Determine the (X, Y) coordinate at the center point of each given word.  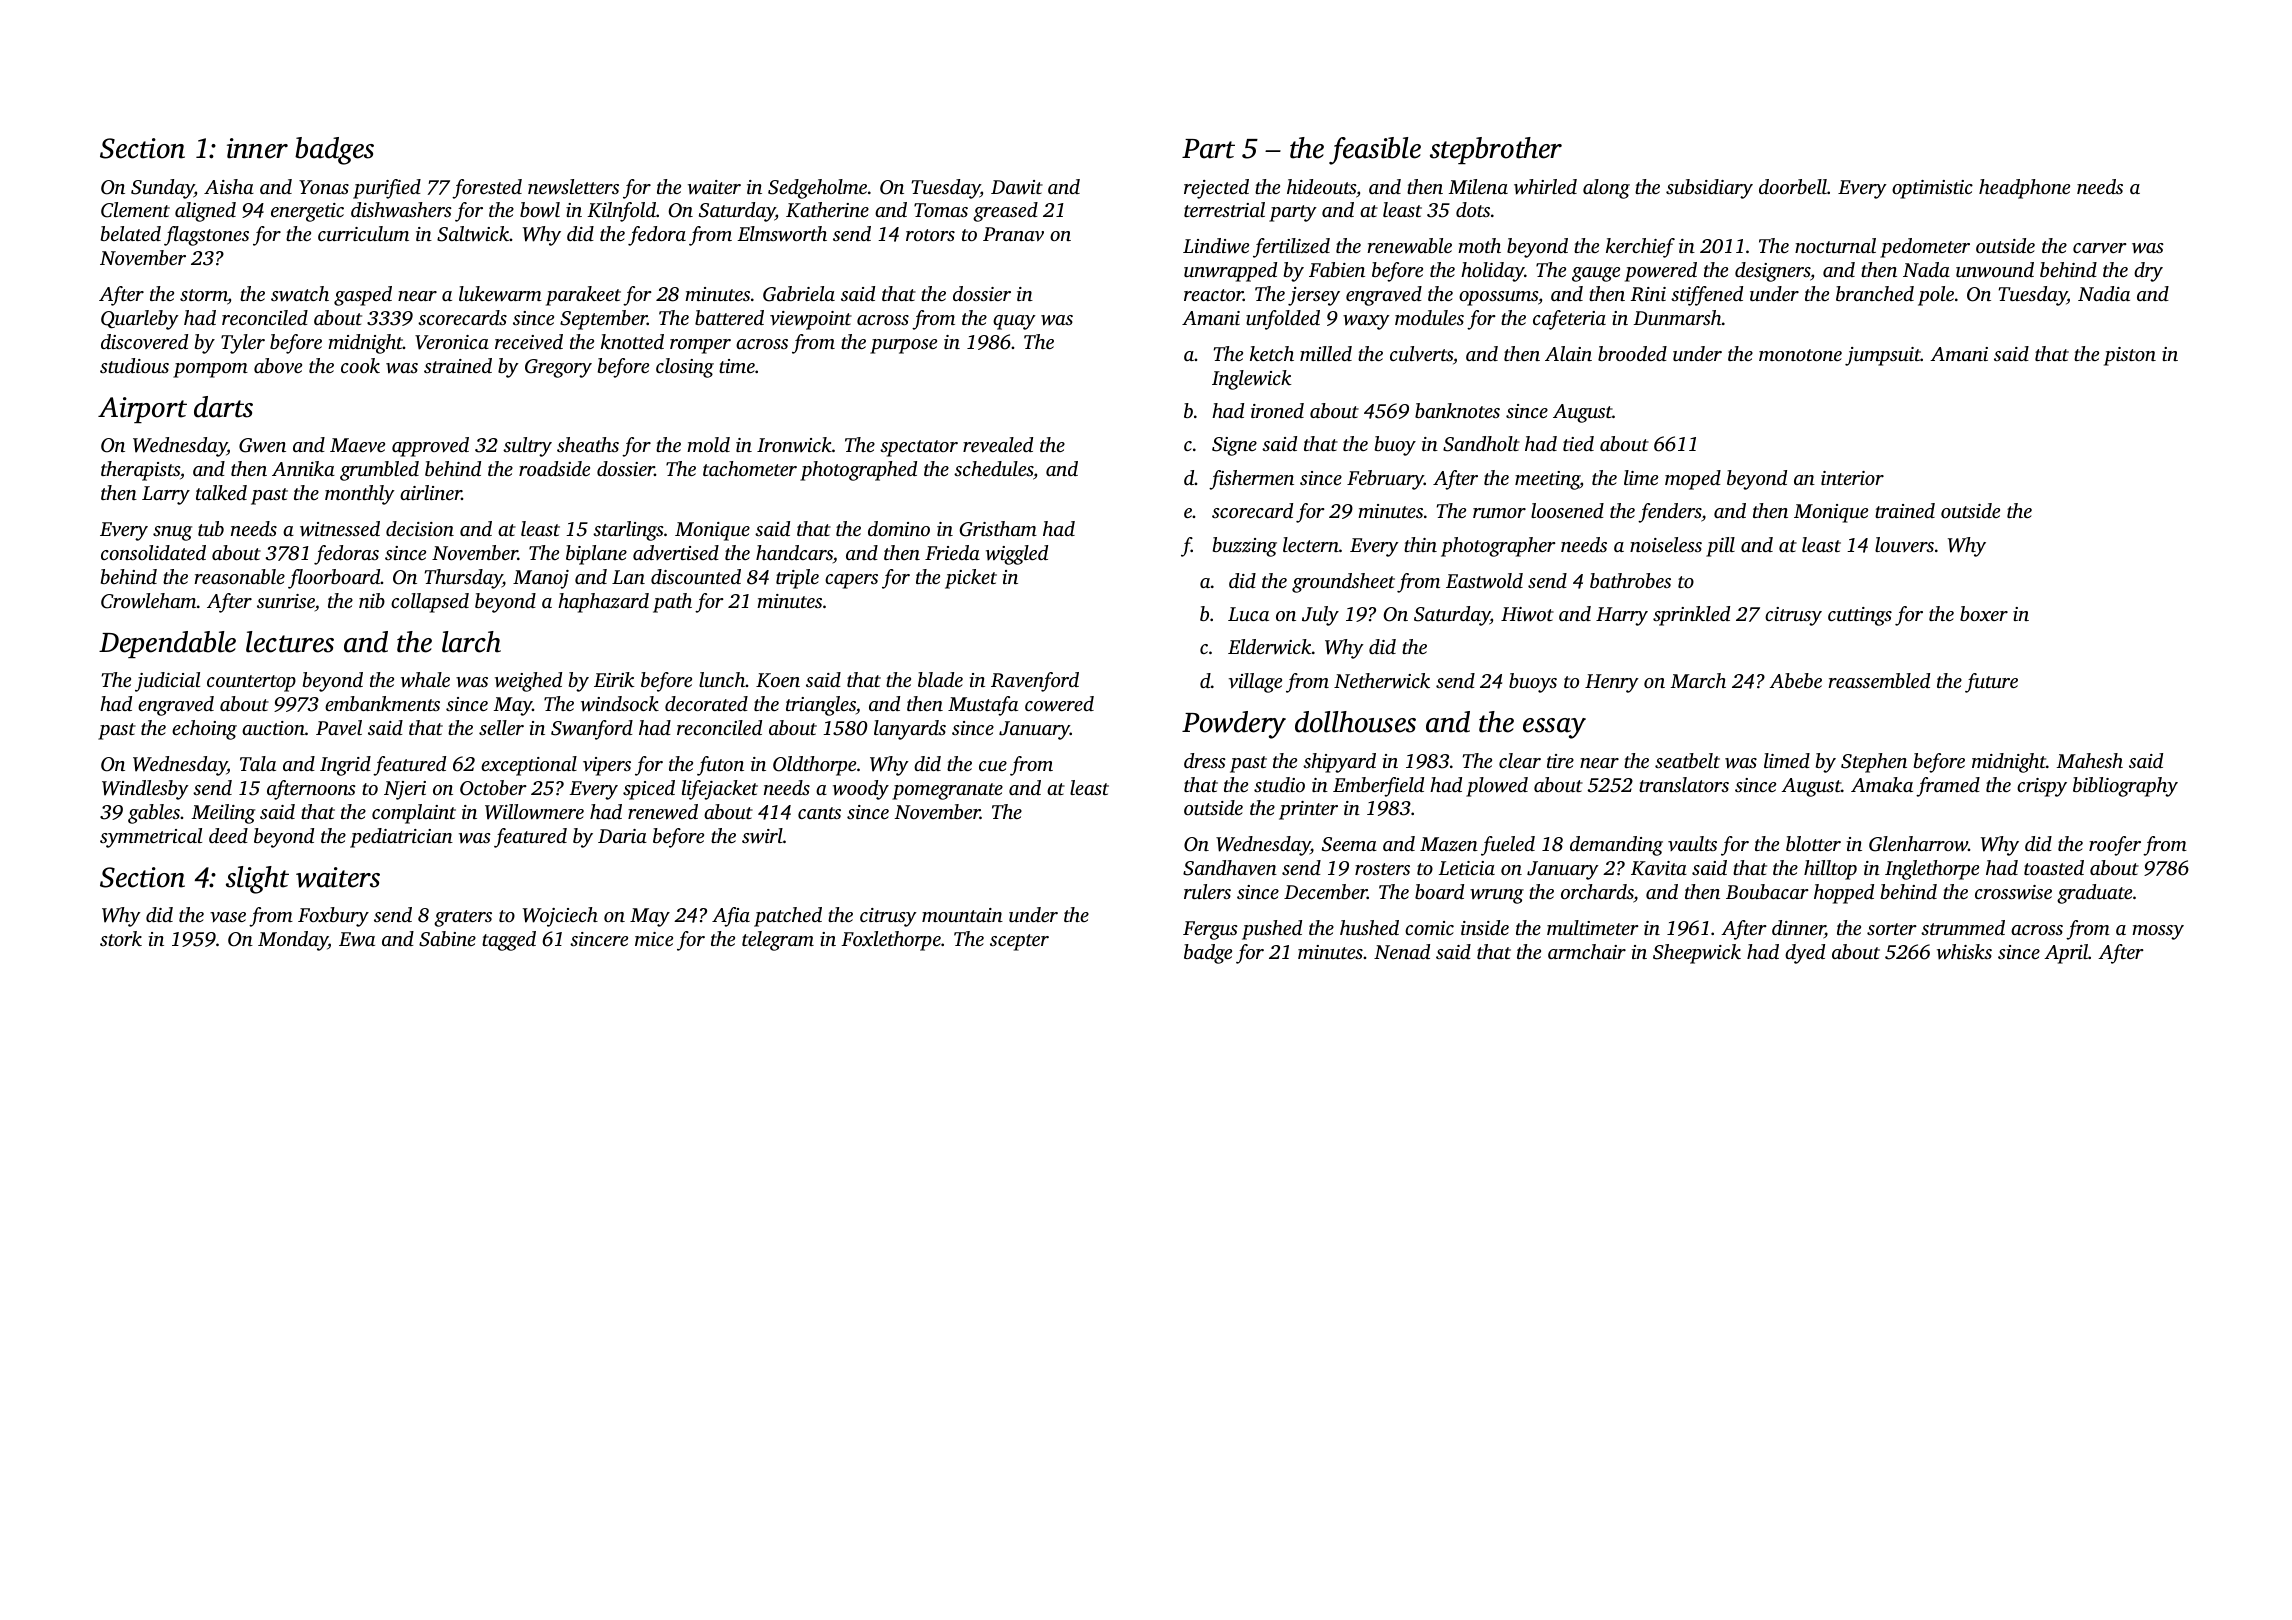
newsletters (573, 187)
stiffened (1707, 296)
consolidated (153, 552)
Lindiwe (1216, 245)
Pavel (339, 728)
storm (204, 296)
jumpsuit (1883, 356)
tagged (509, 941)
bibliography (2125, 787)
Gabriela (799, 294)
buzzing (1245, 547)
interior (1852, 478)
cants (819, 813)
